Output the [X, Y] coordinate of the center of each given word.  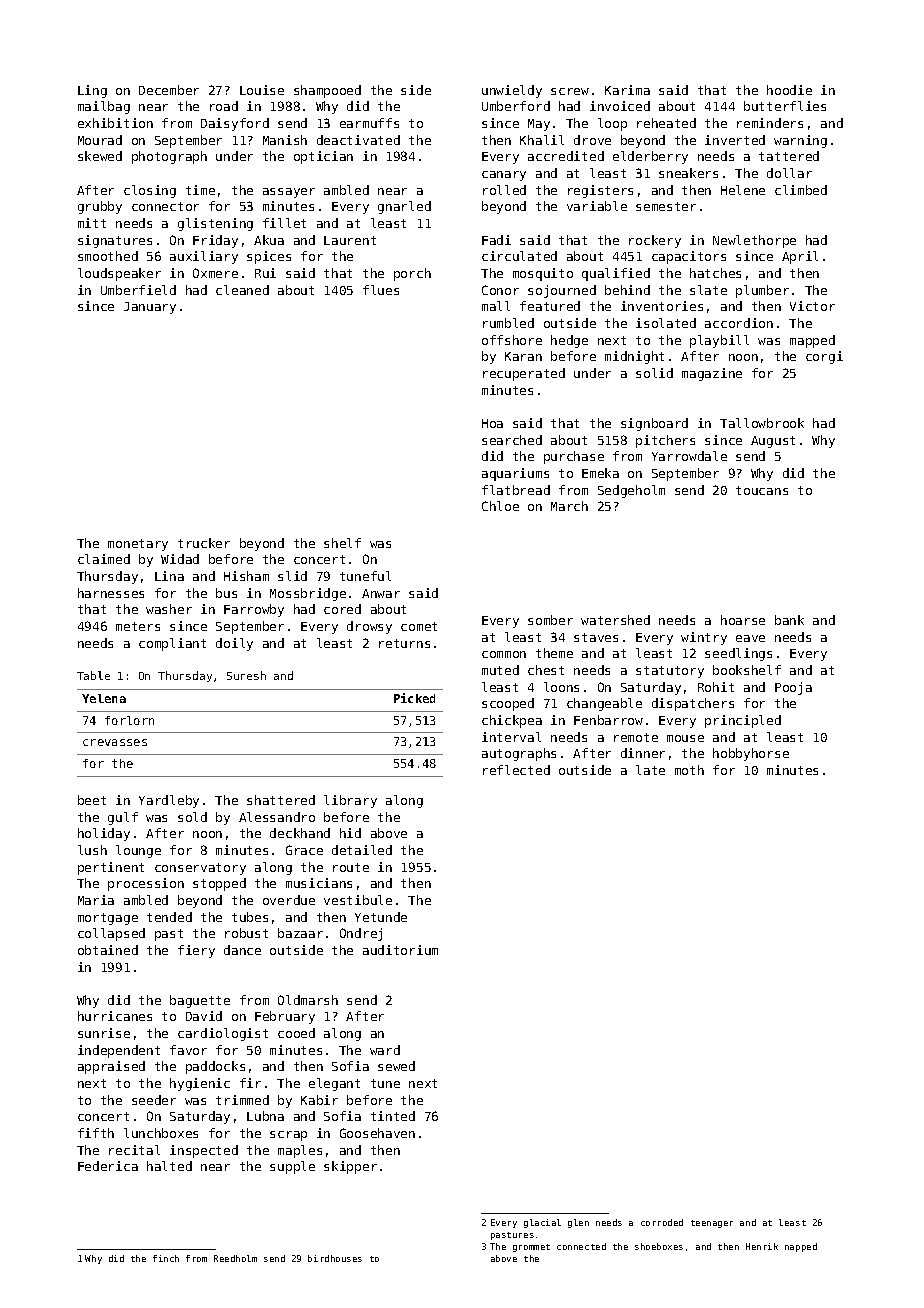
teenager [712, 1224]
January [150, 308]
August [773, 442]
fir [250, 1083]
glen [578, 1223]
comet [419, 626]
